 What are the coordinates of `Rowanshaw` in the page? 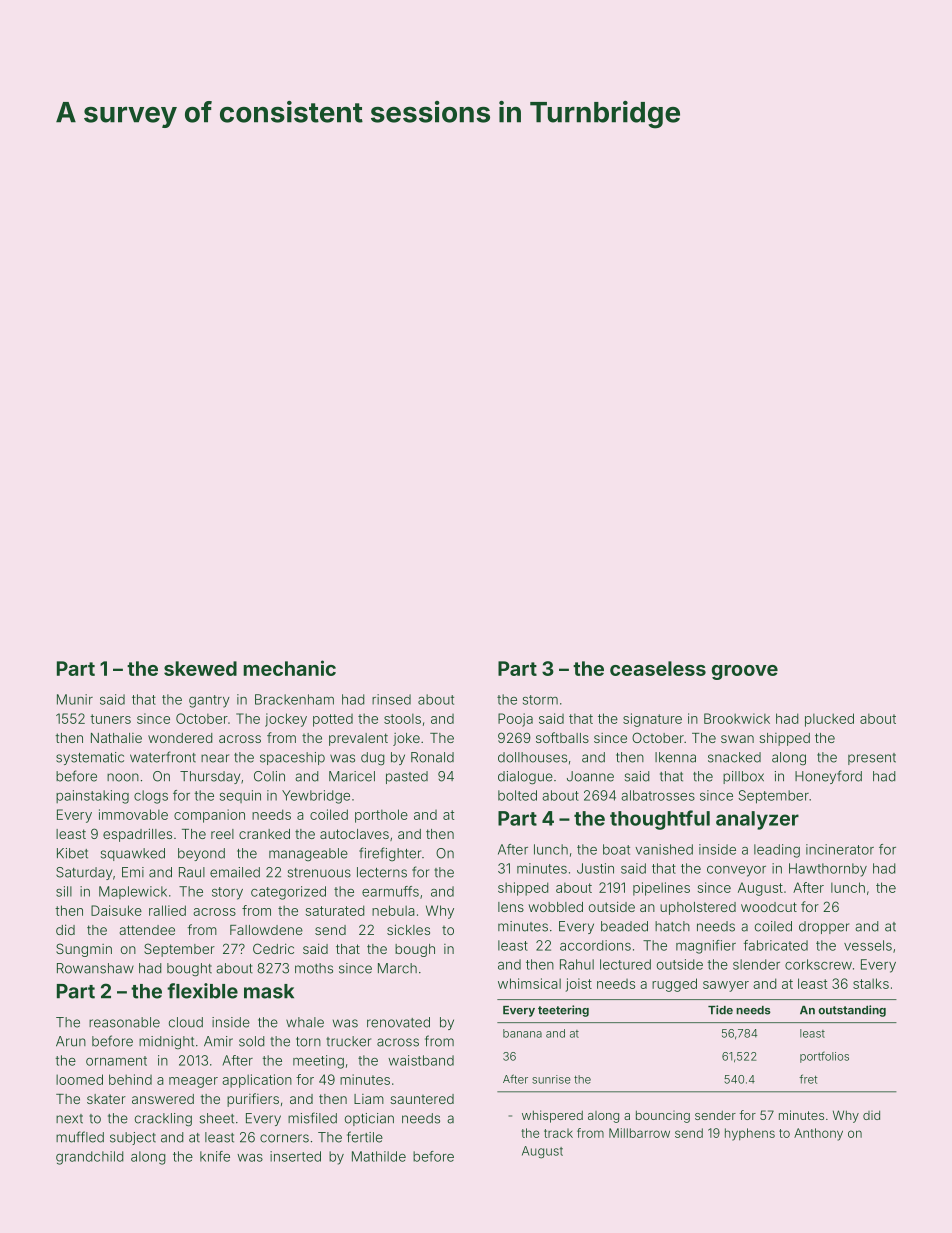 It's located at (95, 968).
